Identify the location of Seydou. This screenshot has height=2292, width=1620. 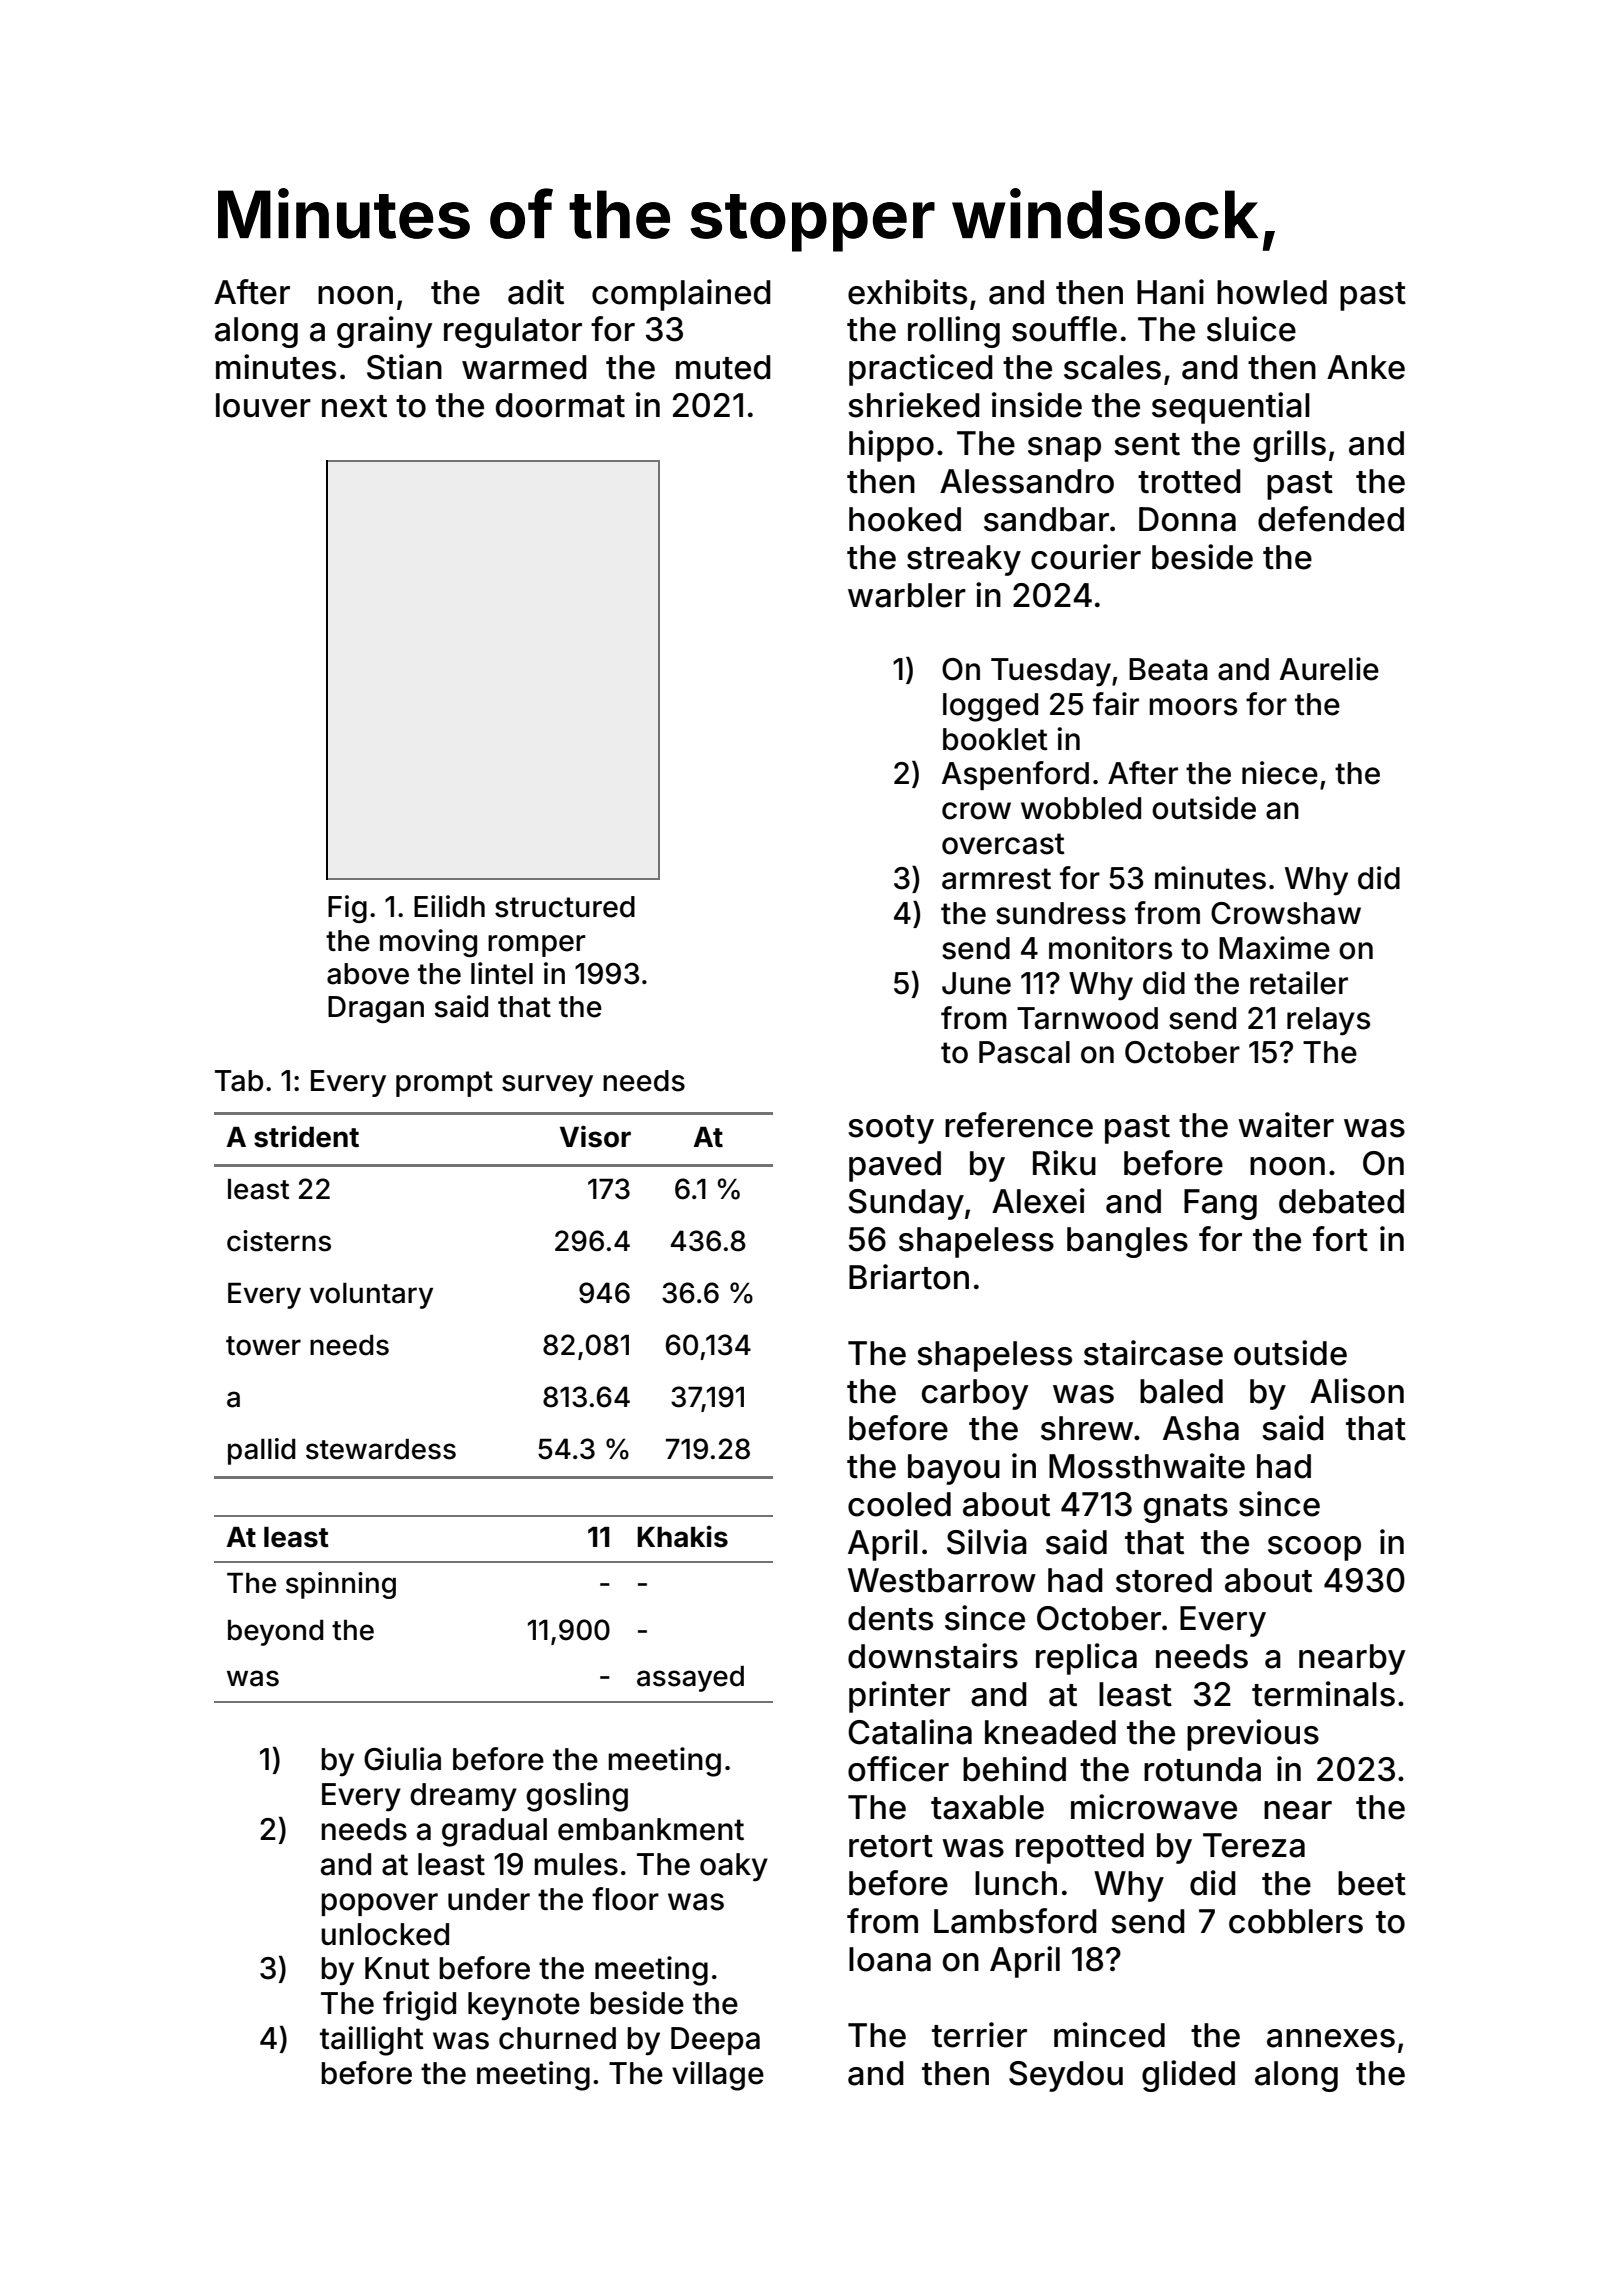
(1066, 2076).
